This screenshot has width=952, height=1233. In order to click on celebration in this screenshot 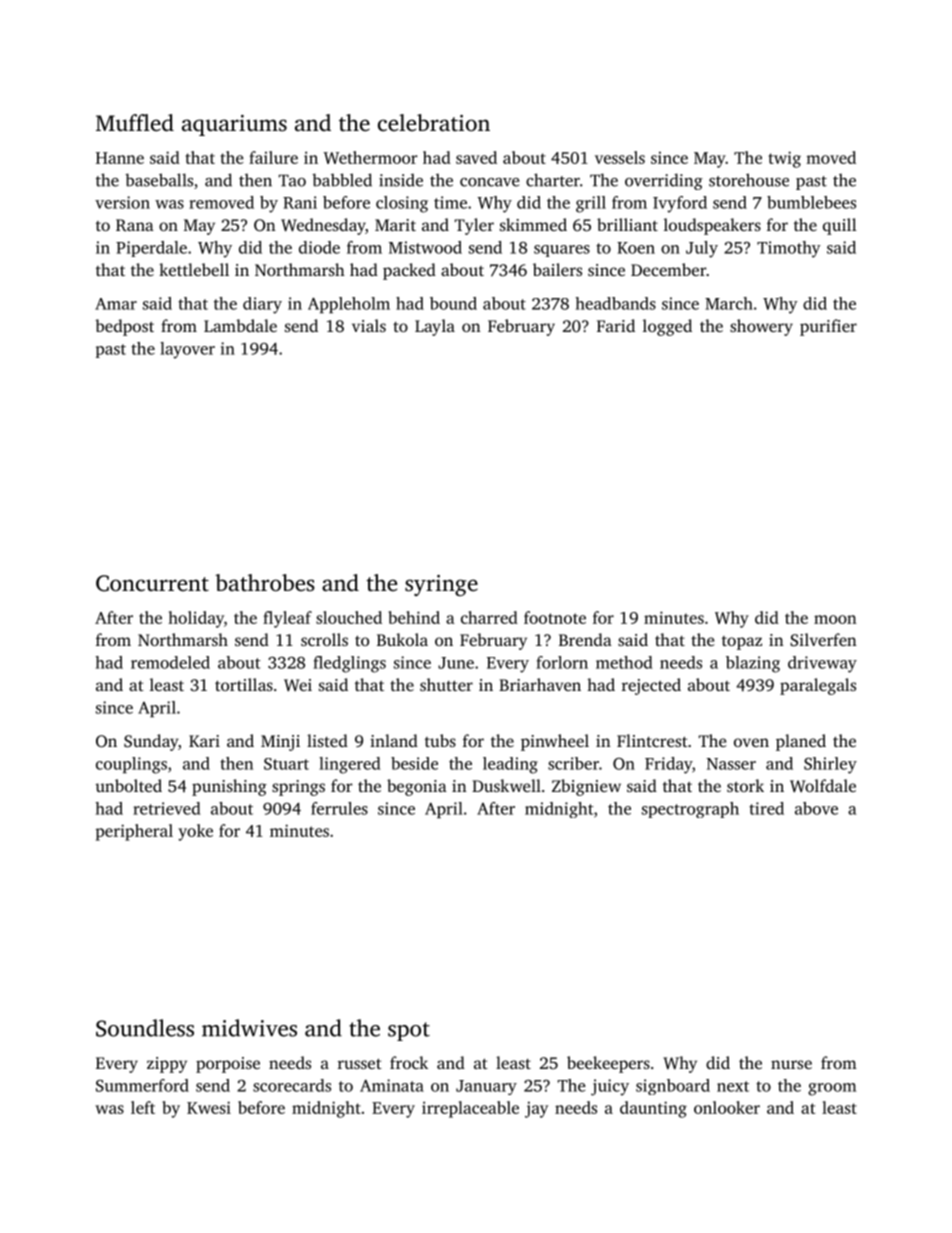, I will do `click(434, 122)`.
